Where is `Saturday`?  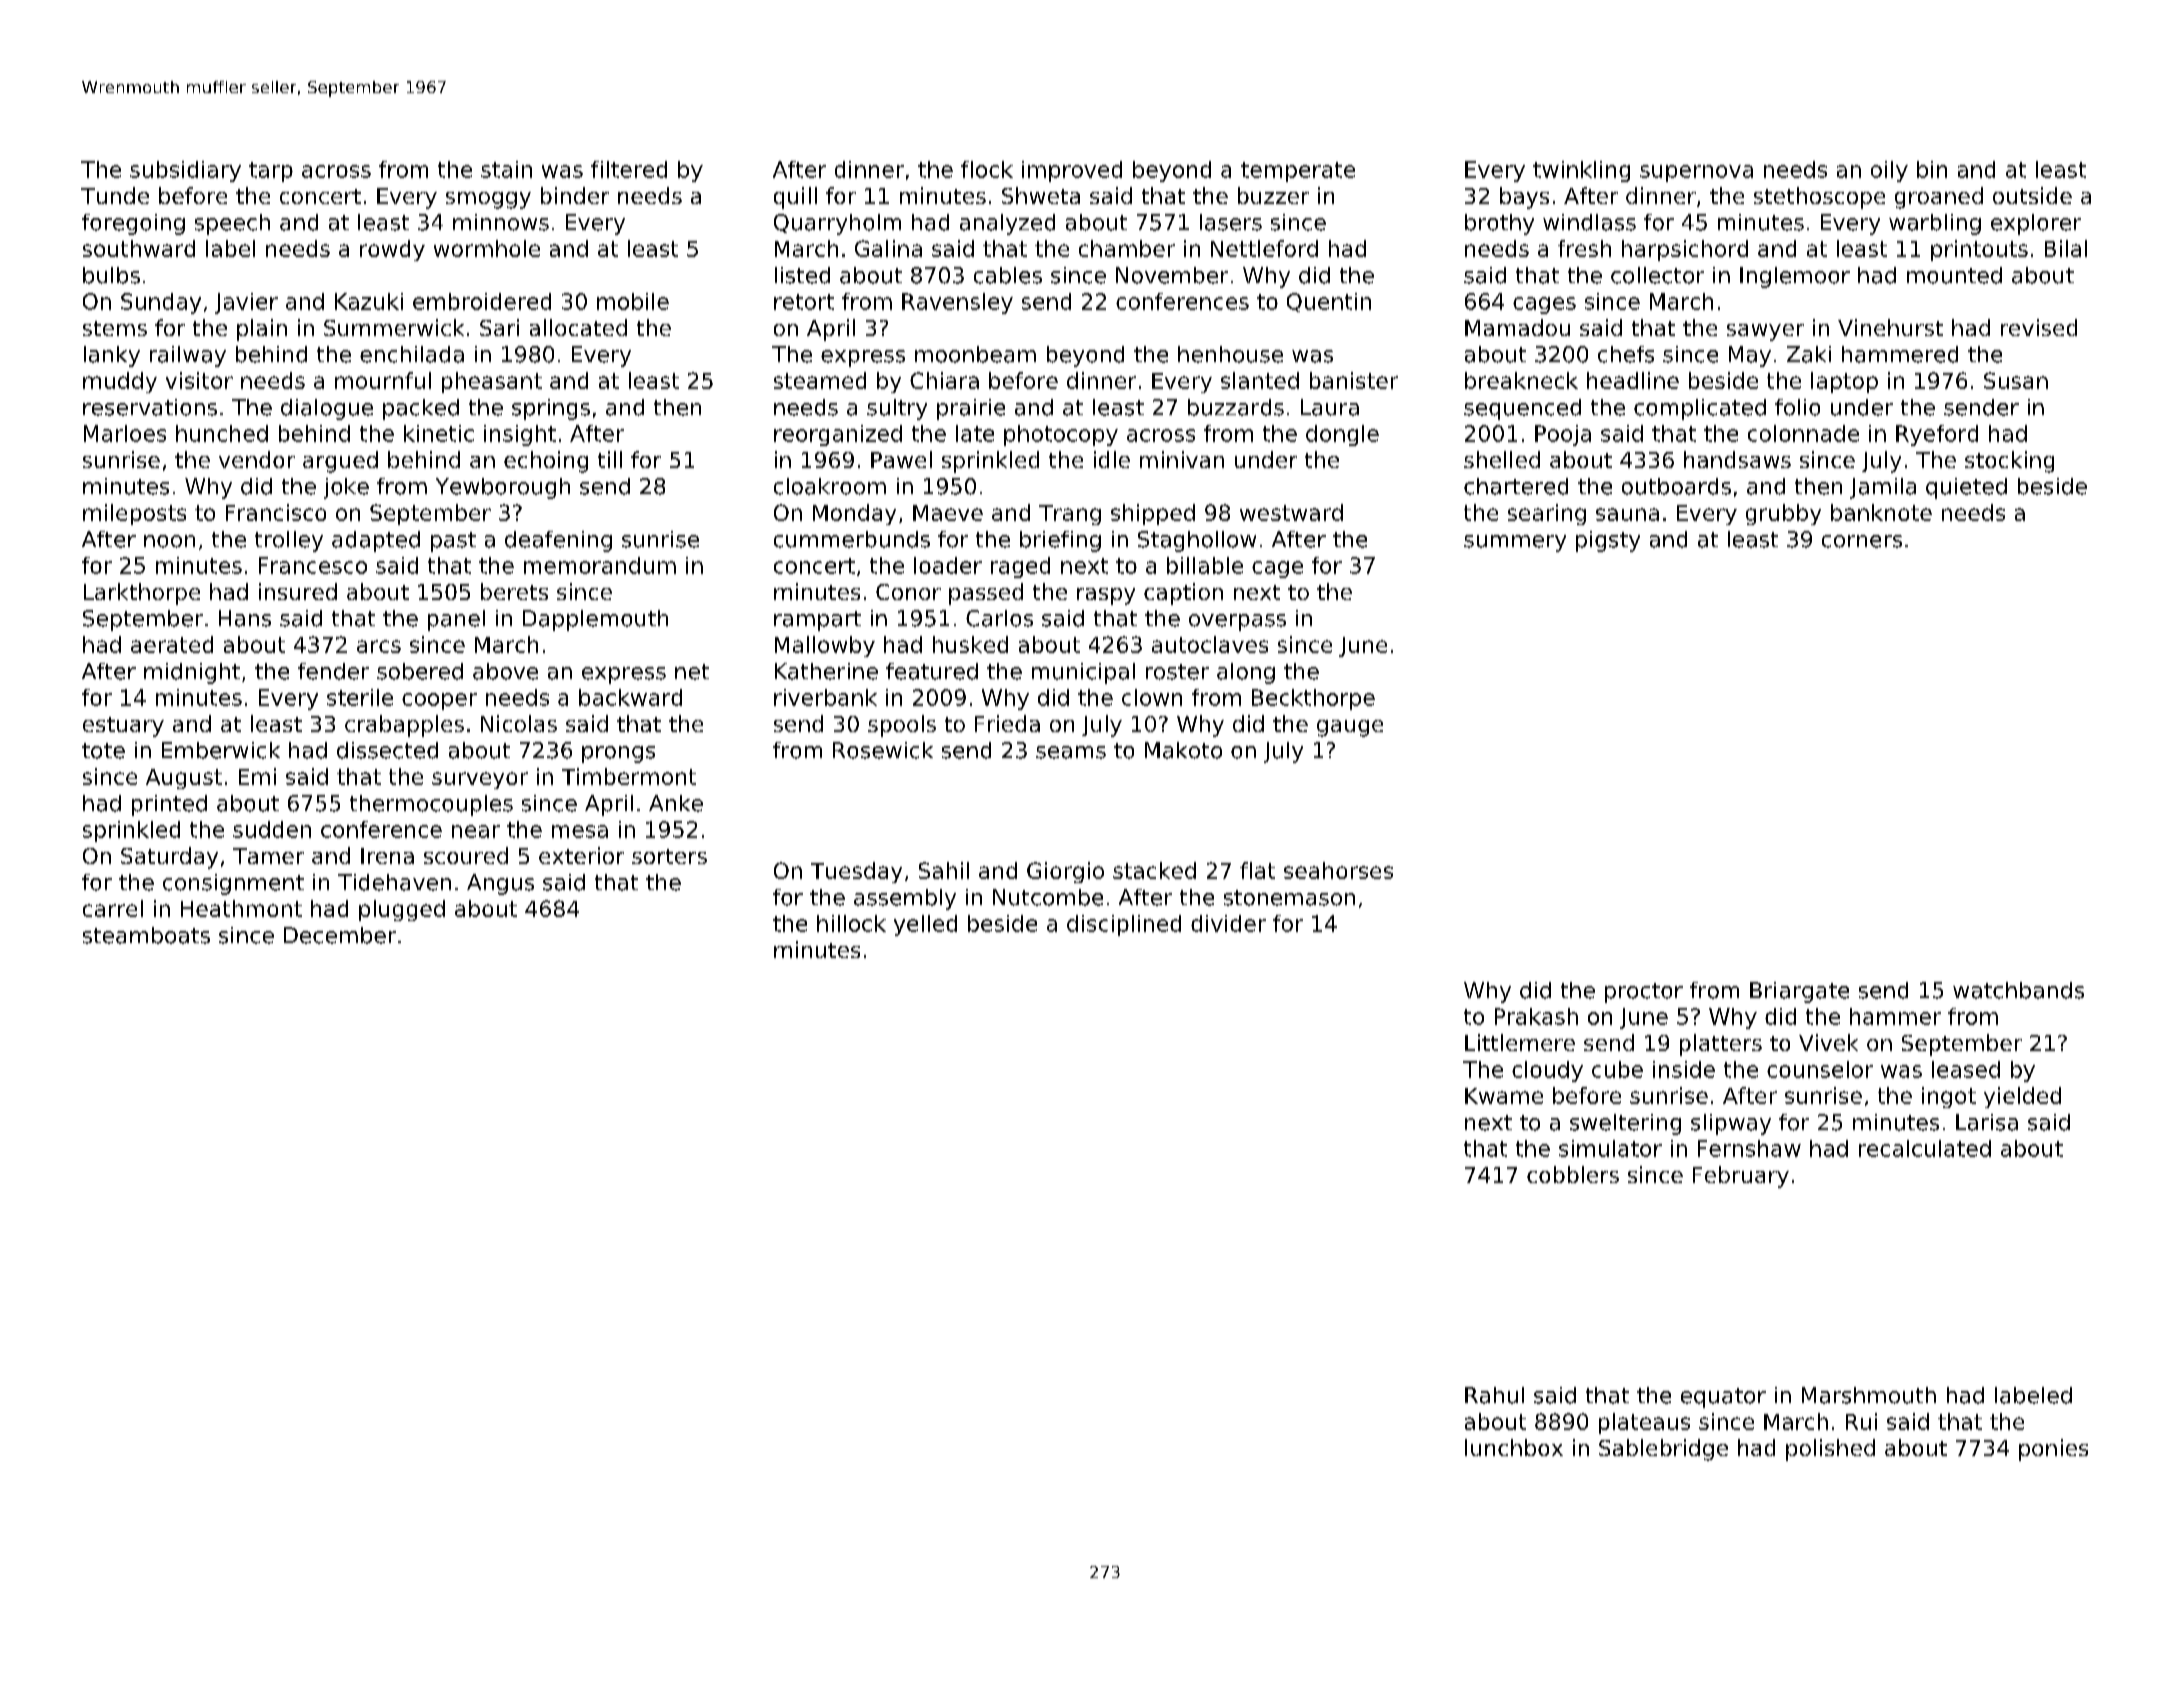 Saturday is located at coordinates (169, 858).
